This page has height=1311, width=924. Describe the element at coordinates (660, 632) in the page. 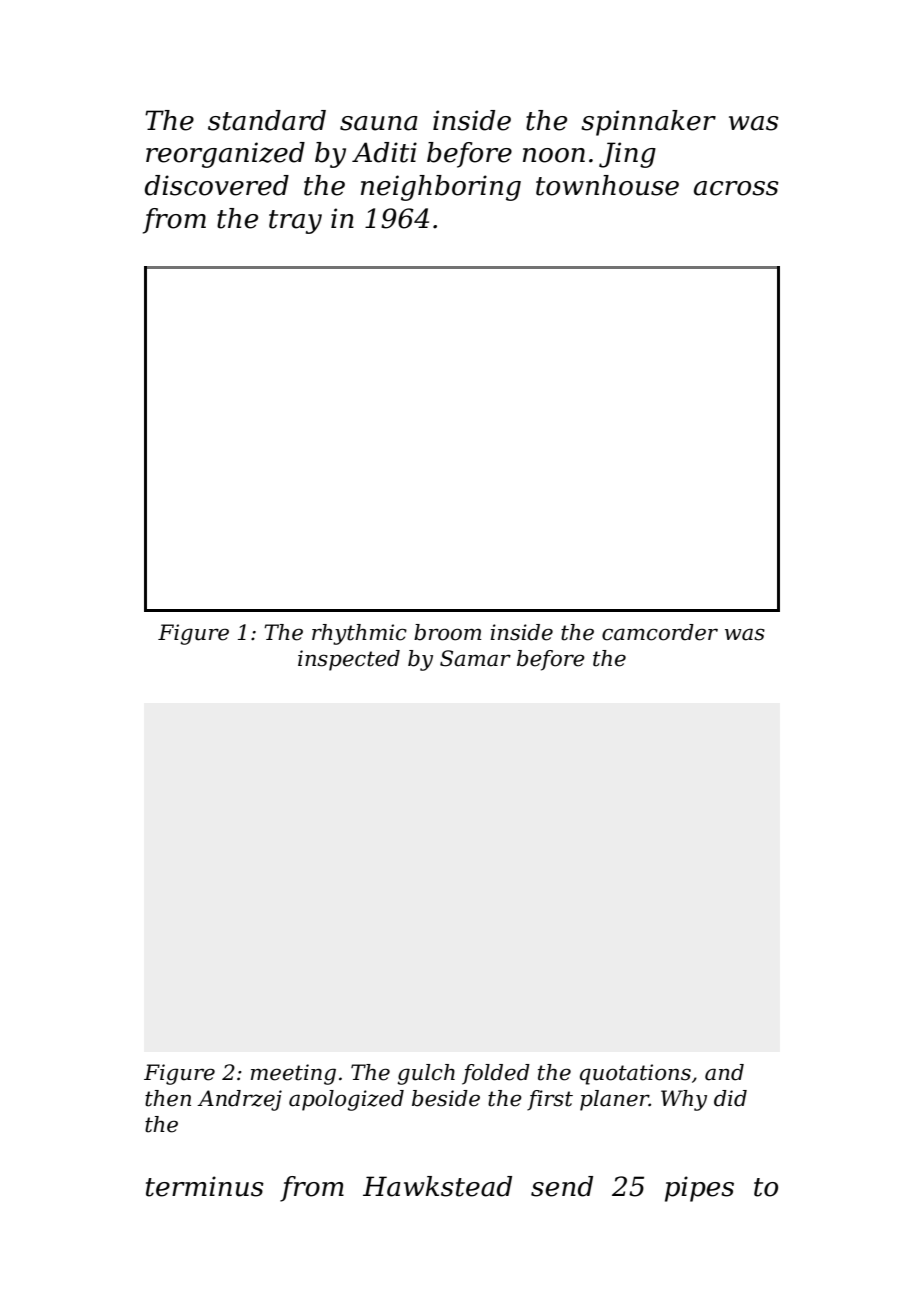

I see `camcorder` at that location.
